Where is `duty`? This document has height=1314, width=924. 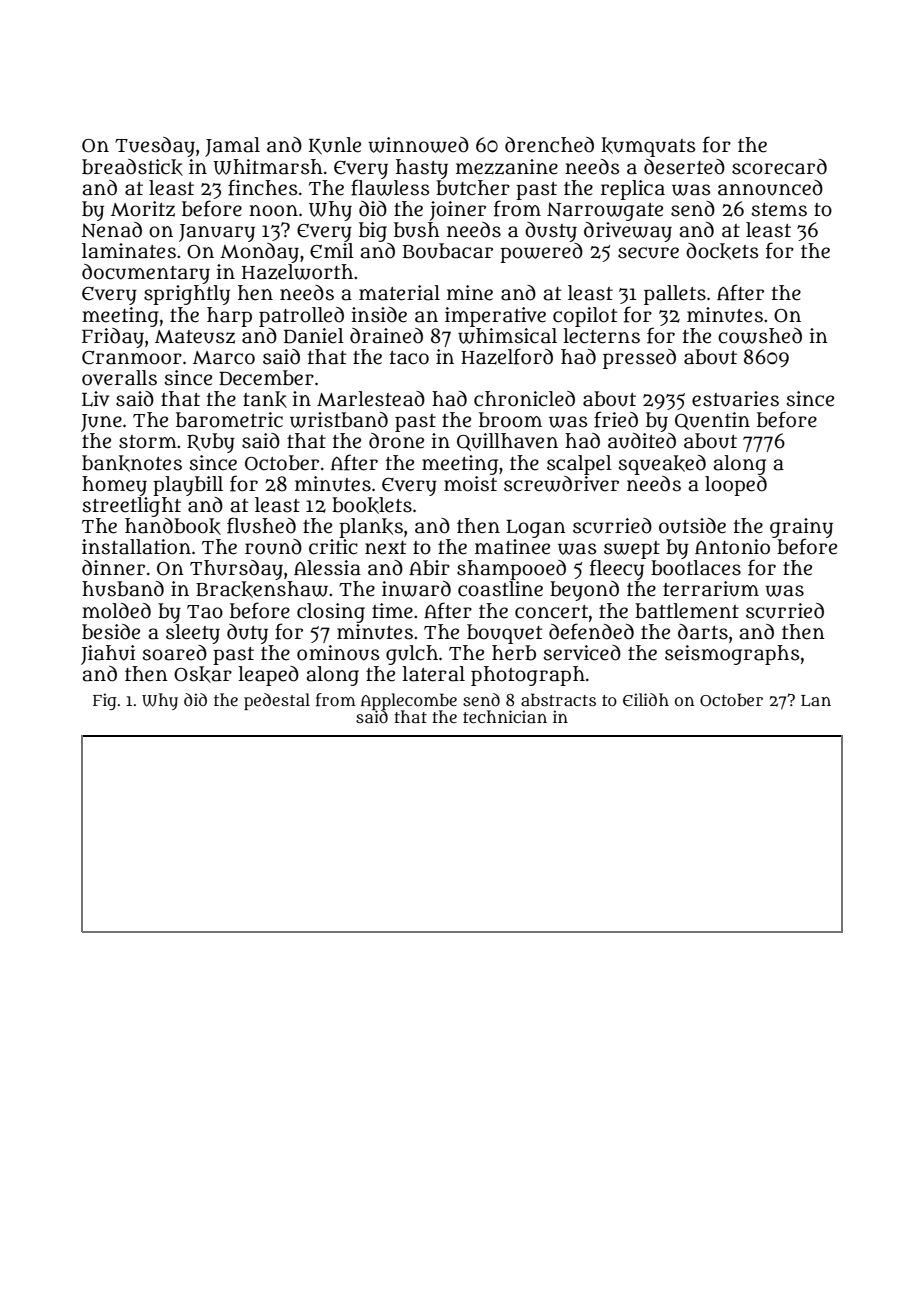 duty is located at coordinates (247, 634).
